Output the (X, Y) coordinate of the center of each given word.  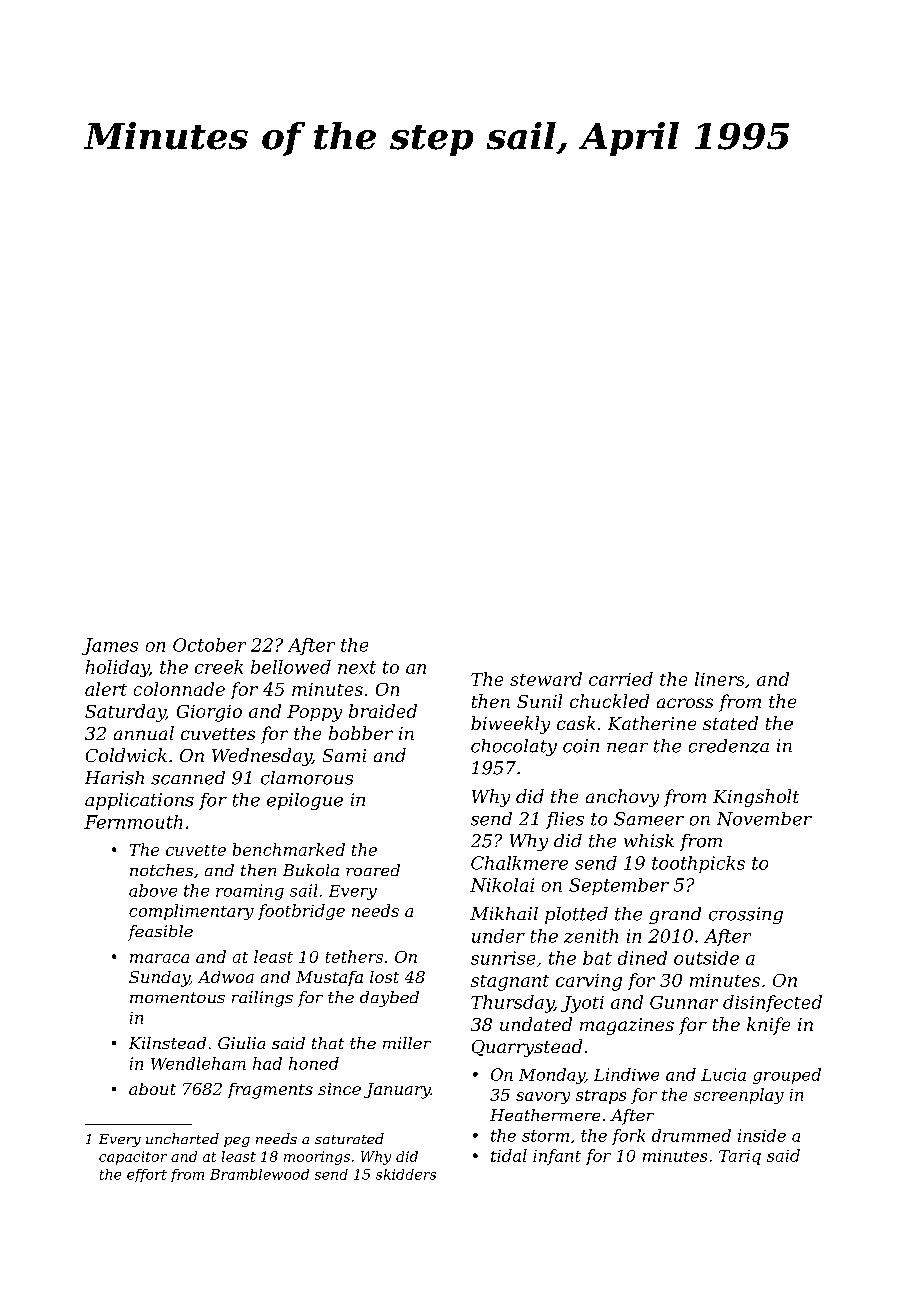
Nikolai (502, 885)
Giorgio (209, 713)
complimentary (191, 912)
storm (545, 1136)
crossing (746, 915)
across (685, 703)
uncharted (182, 1138)
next (357, 667)
